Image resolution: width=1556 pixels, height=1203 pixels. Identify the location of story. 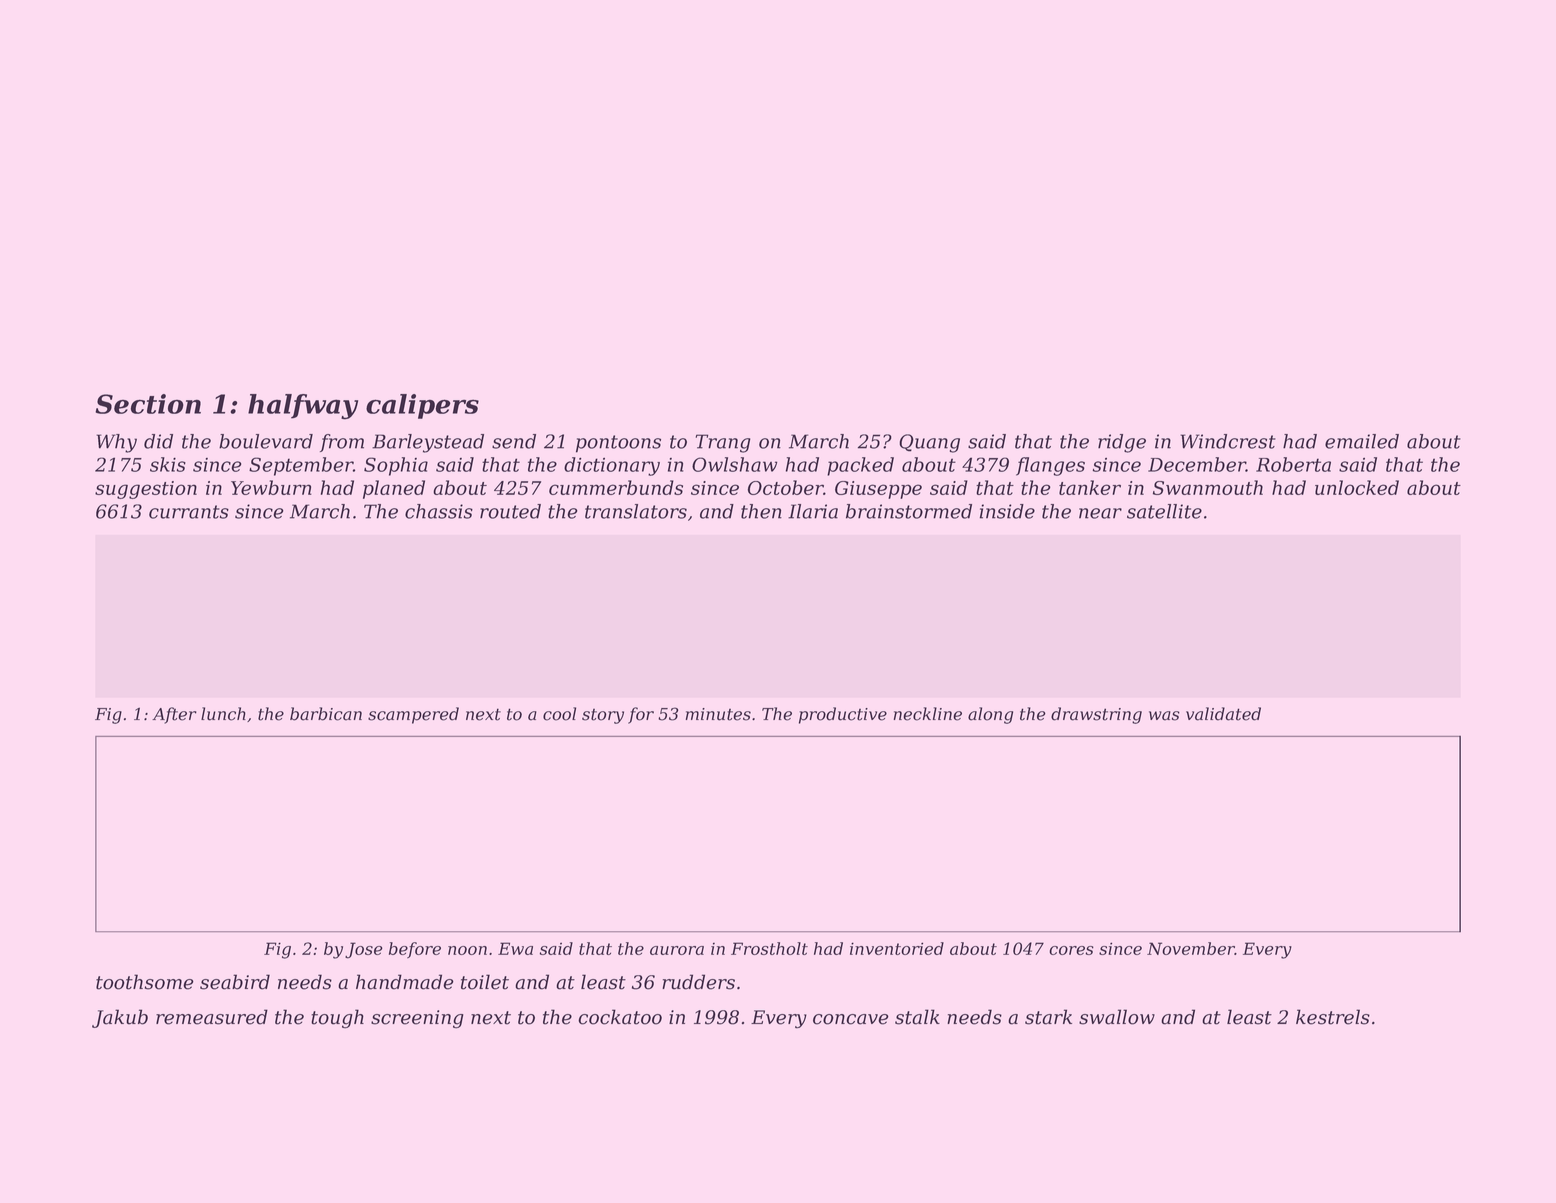
(603, 716).
